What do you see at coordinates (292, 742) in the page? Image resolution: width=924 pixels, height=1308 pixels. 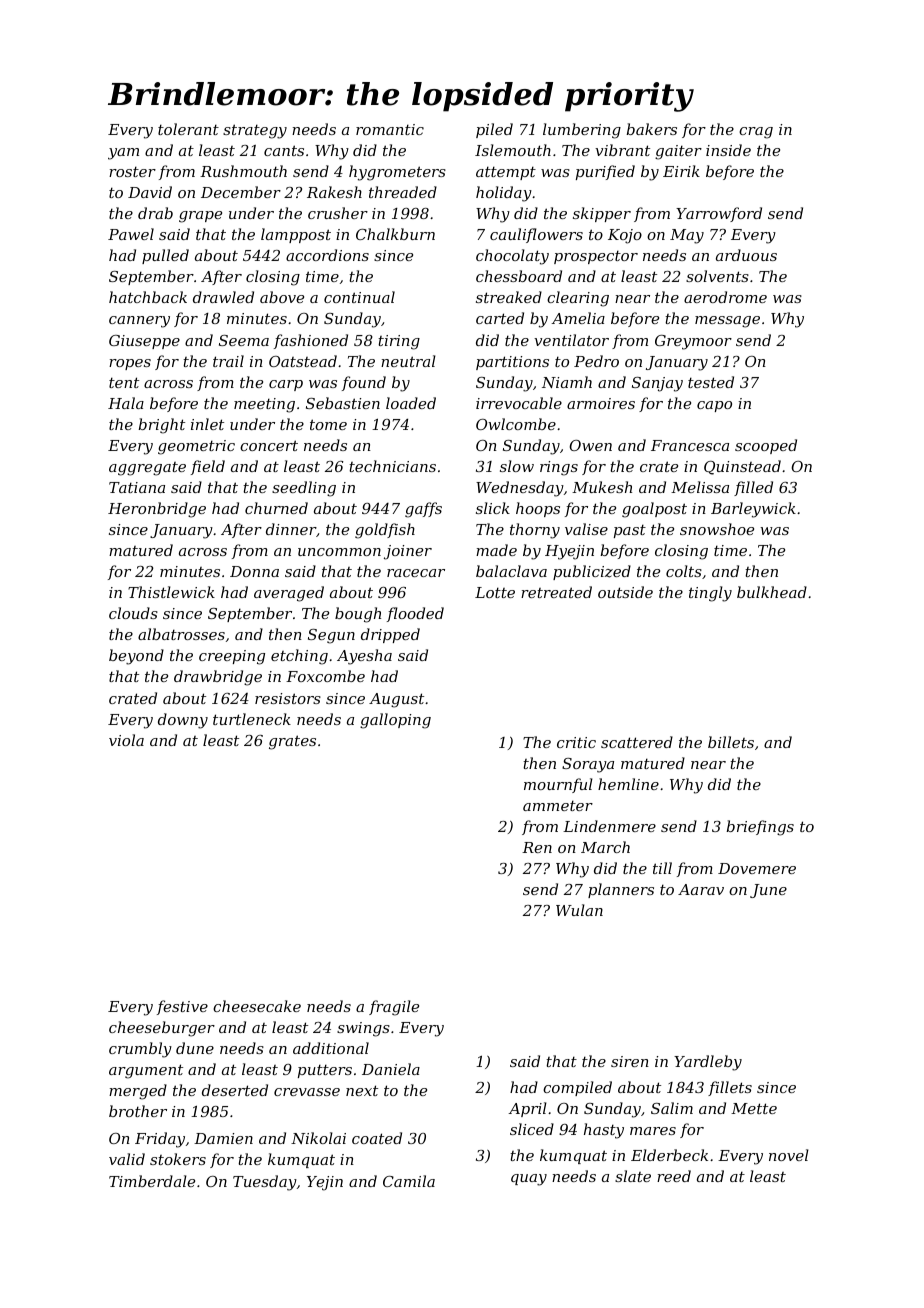 I see `grates` at bounding box center [292, 742].
